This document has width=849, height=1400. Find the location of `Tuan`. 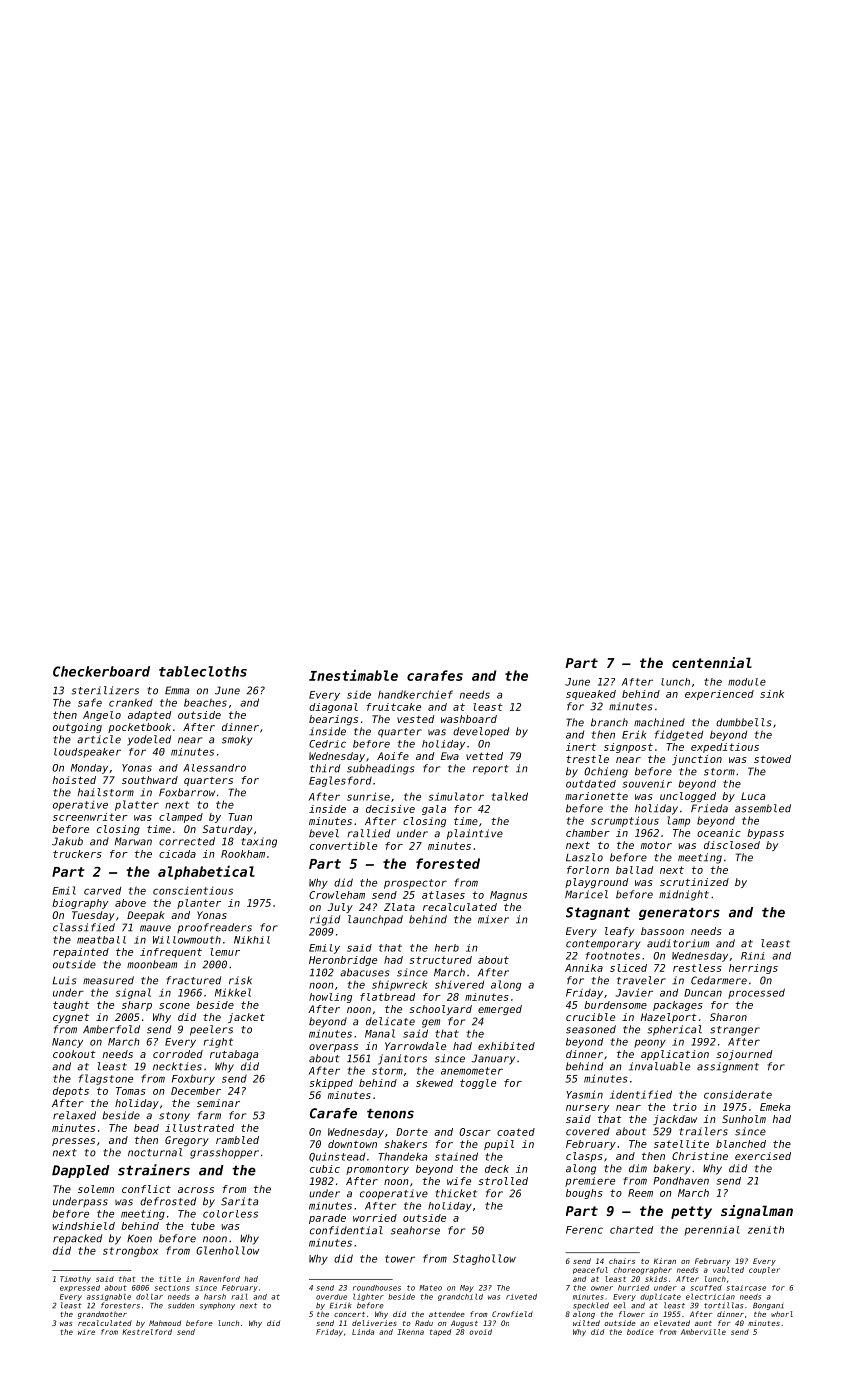

Tuan is located at coordinates (240, 817).
